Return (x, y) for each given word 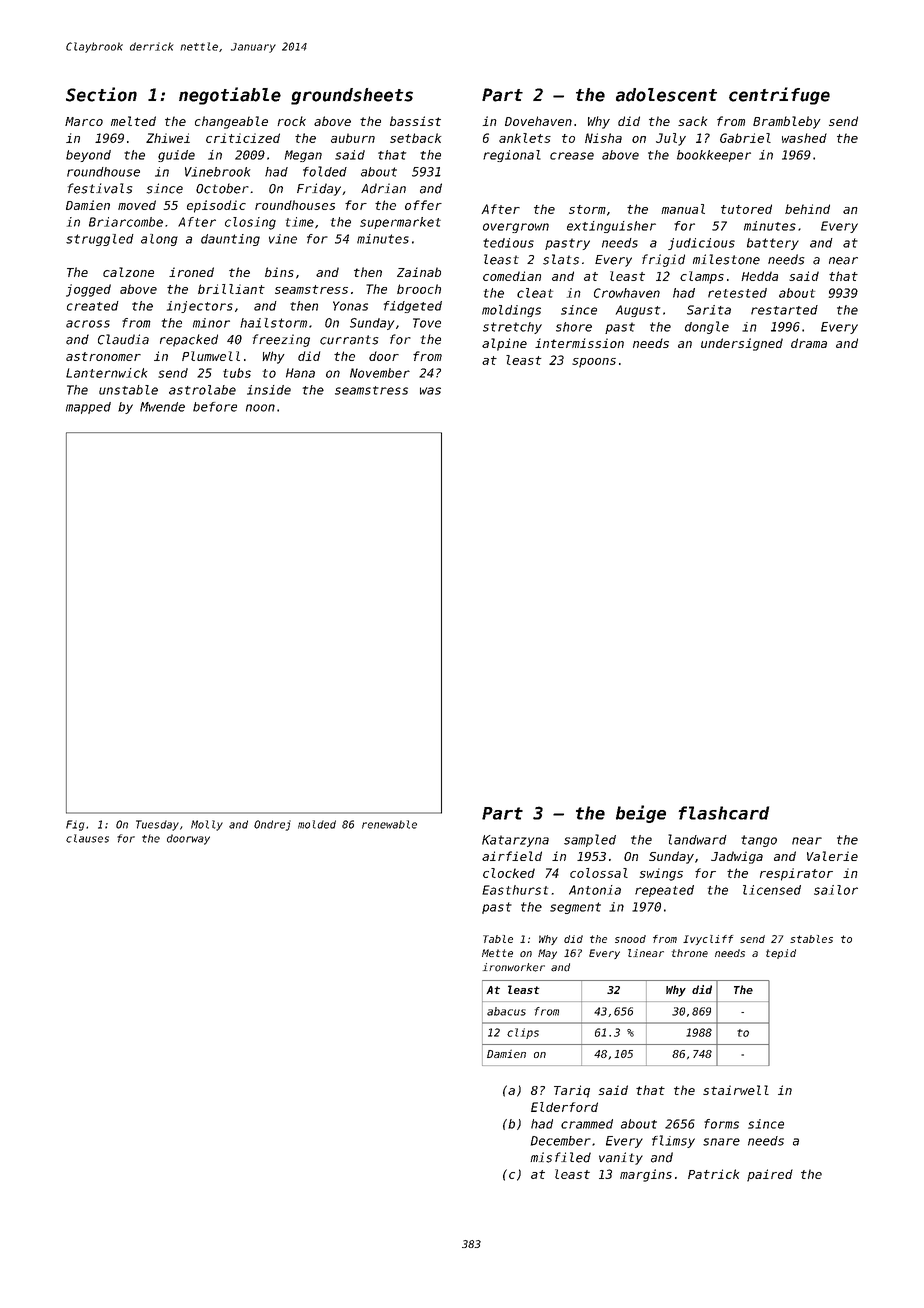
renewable (389, 824)
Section (101, 94)
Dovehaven (538, 121)
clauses (87, 838)
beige (641, 814)
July (671, 139)
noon (260, 408)
